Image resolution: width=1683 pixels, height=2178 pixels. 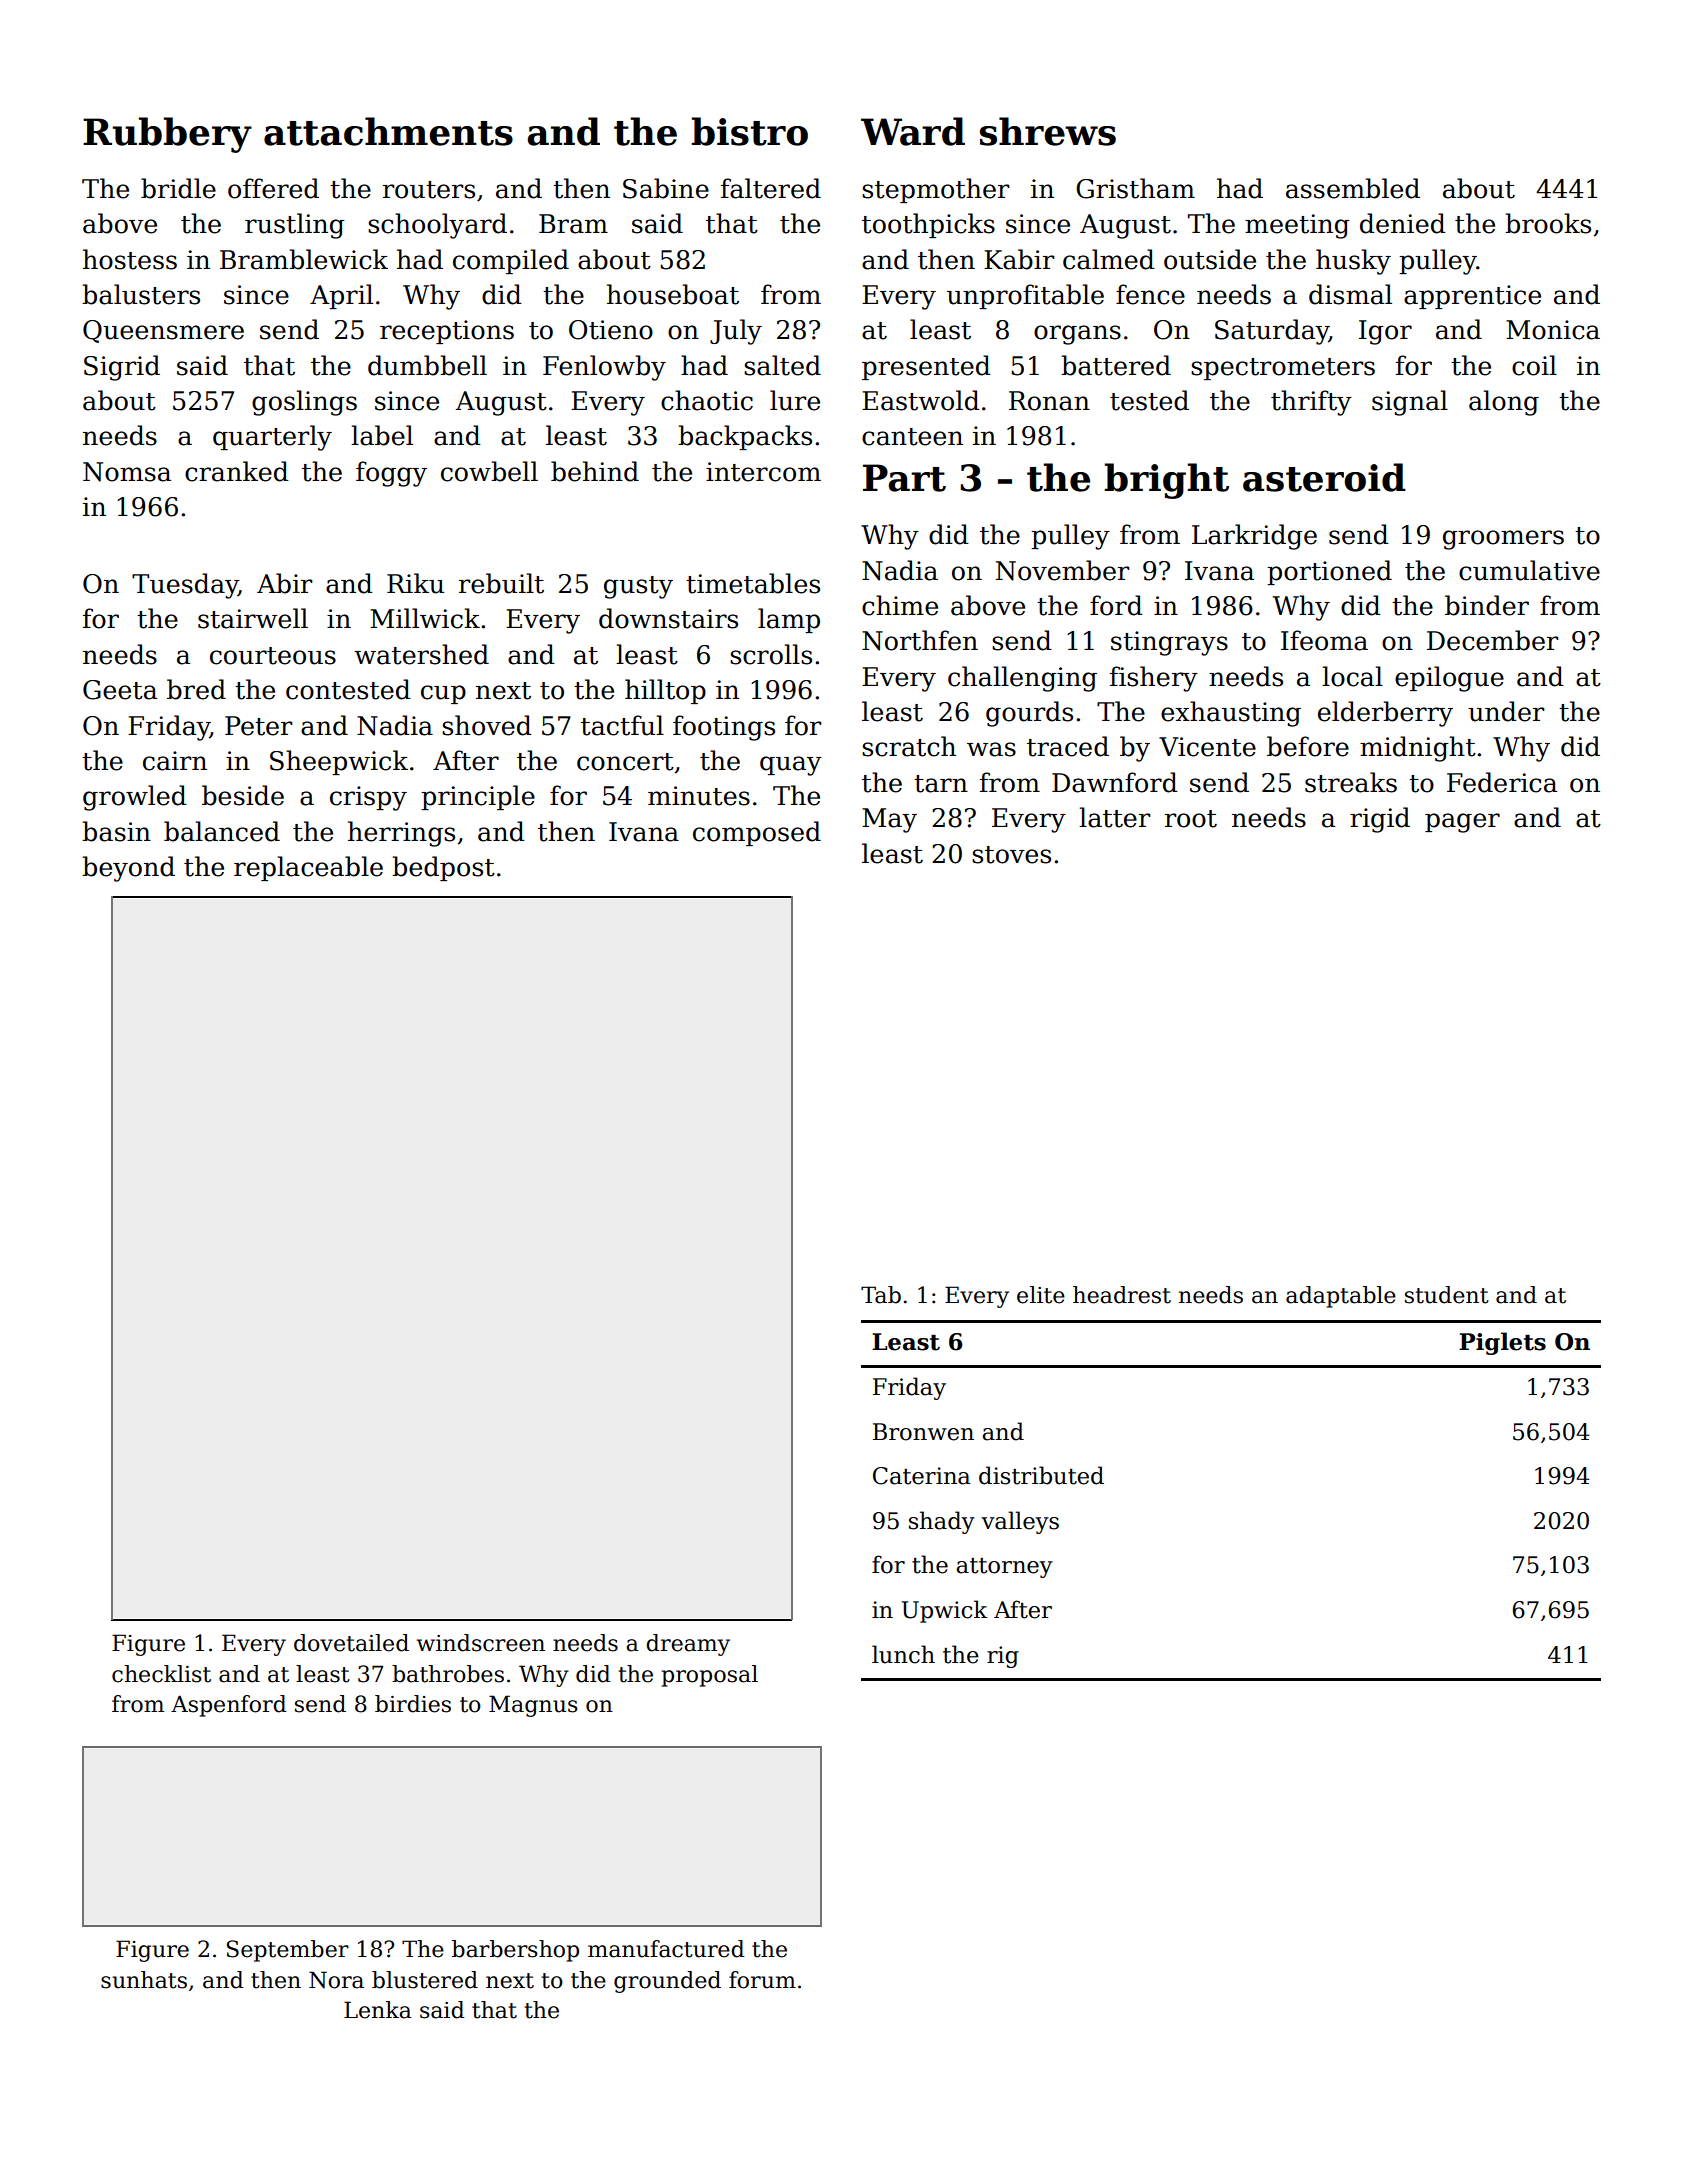 What do you see at coordinates (288, 1951) in the screenshot?
I see `September` at bounding box center [288, 1951].
